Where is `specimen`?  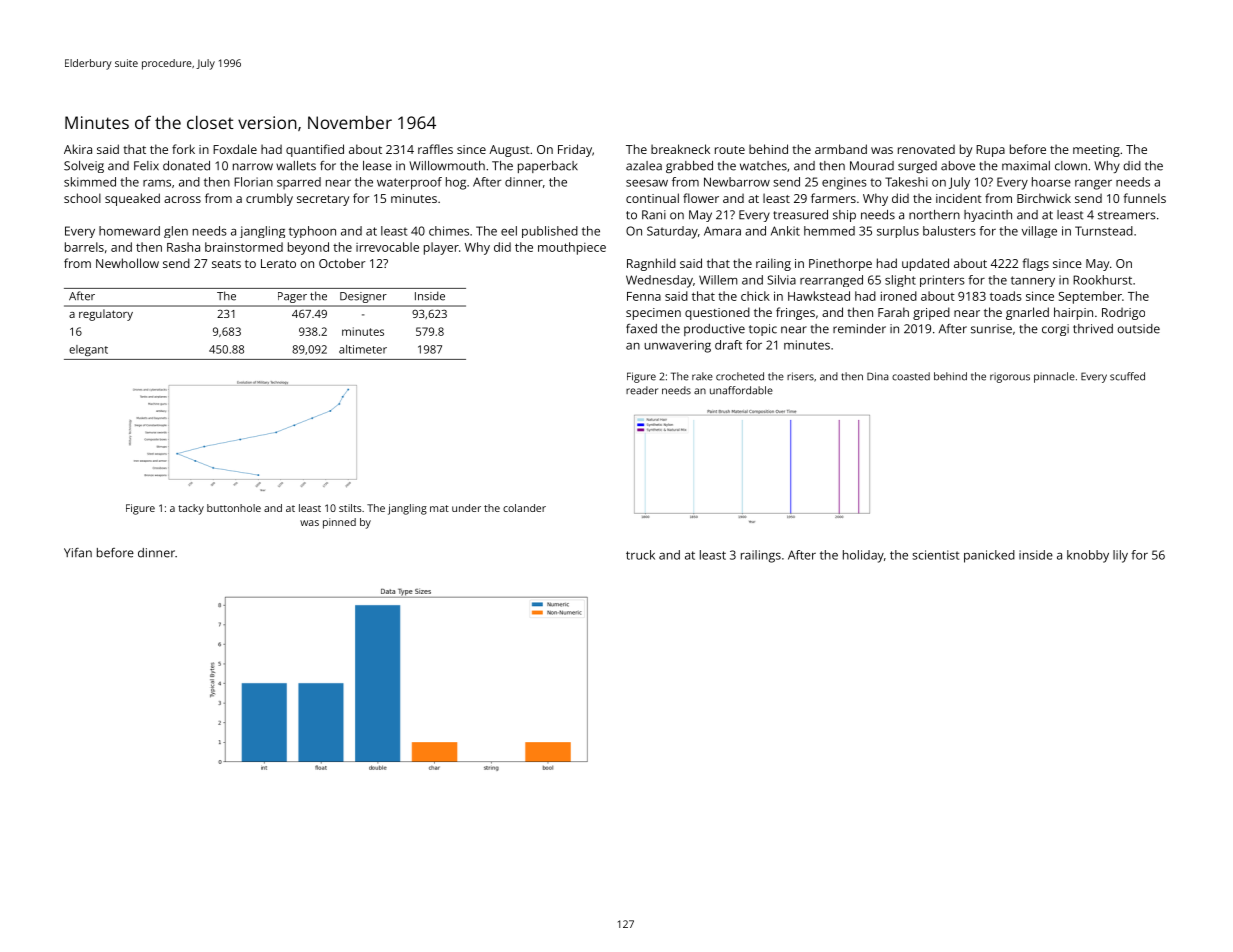
specimen is located at coordinates (653, 314).
